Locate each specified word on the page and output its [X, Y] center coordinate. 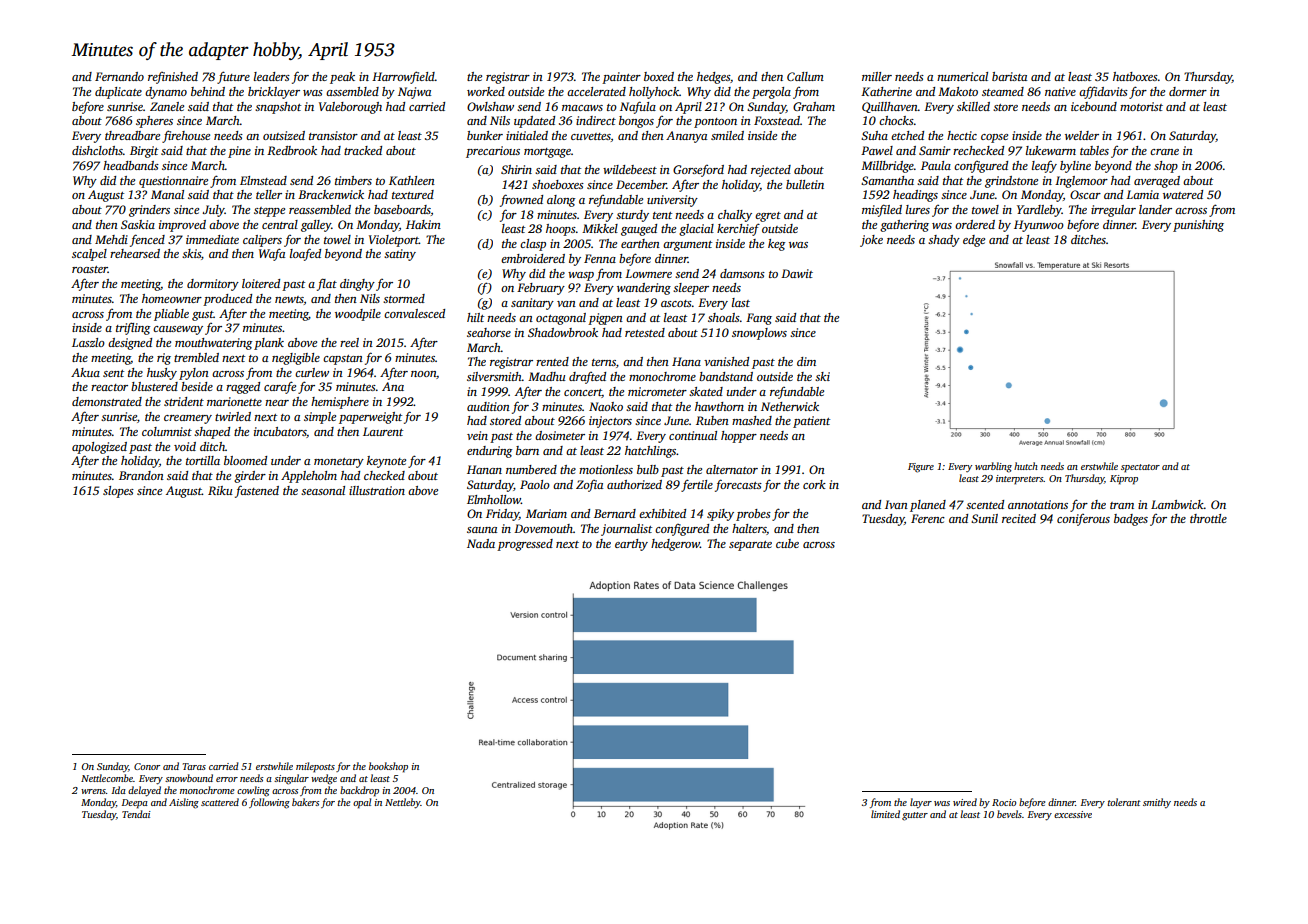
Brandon [141, 475]
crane [1164, 152]
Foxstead [777, 120]
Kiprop [1124, 480]
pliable [171, 315]
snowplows [759, 334]
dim [806, 361]
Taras [194, 766]
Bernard [615, 513]
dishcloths [97, 150]
